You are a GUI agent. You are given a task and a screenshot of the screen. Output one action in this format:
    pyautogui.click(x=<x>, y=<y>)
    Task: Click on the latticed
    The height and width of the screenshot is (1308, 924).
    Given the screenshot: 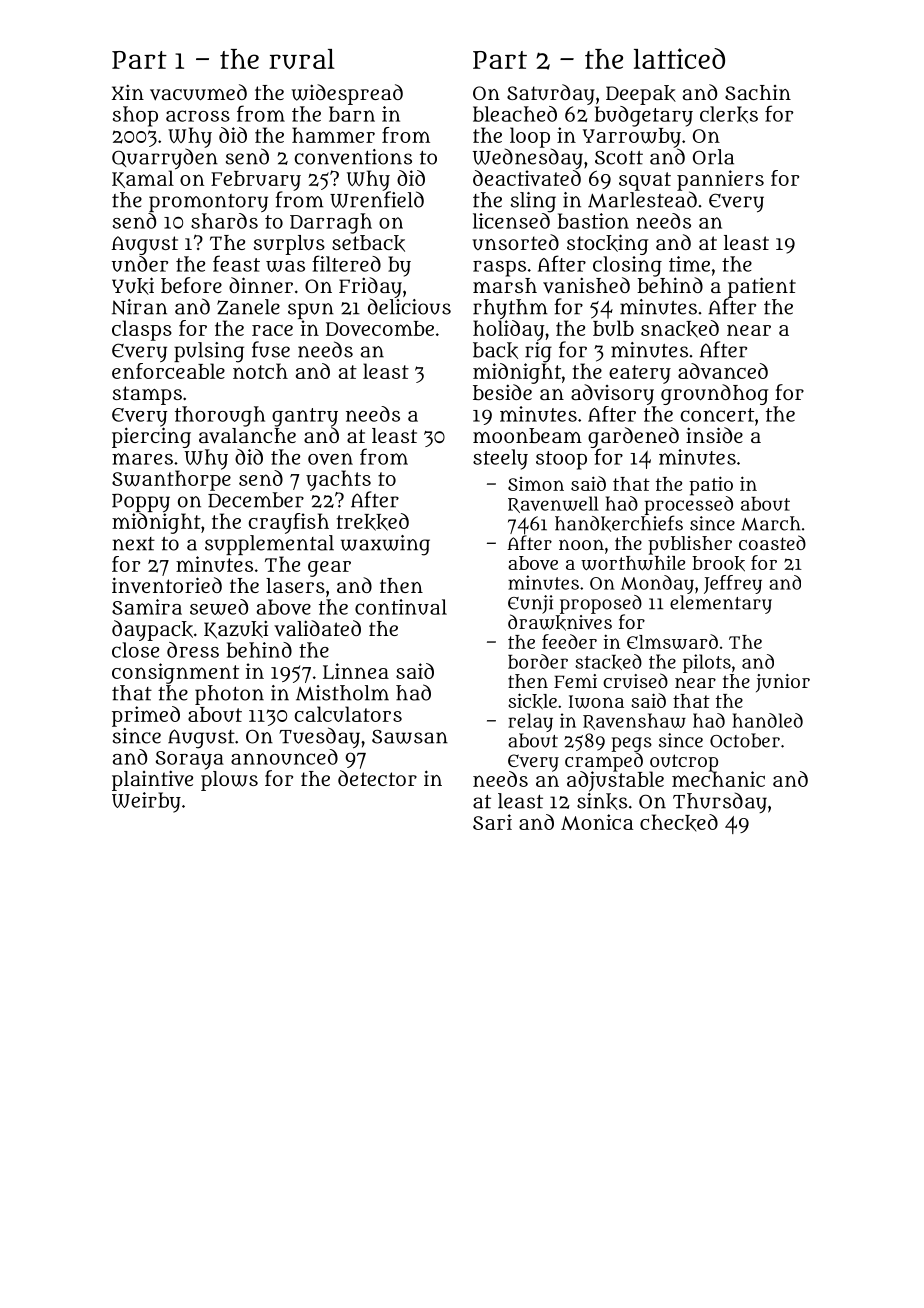 What is the action you would take?
    pyautogui.click(x=679, y=58)
